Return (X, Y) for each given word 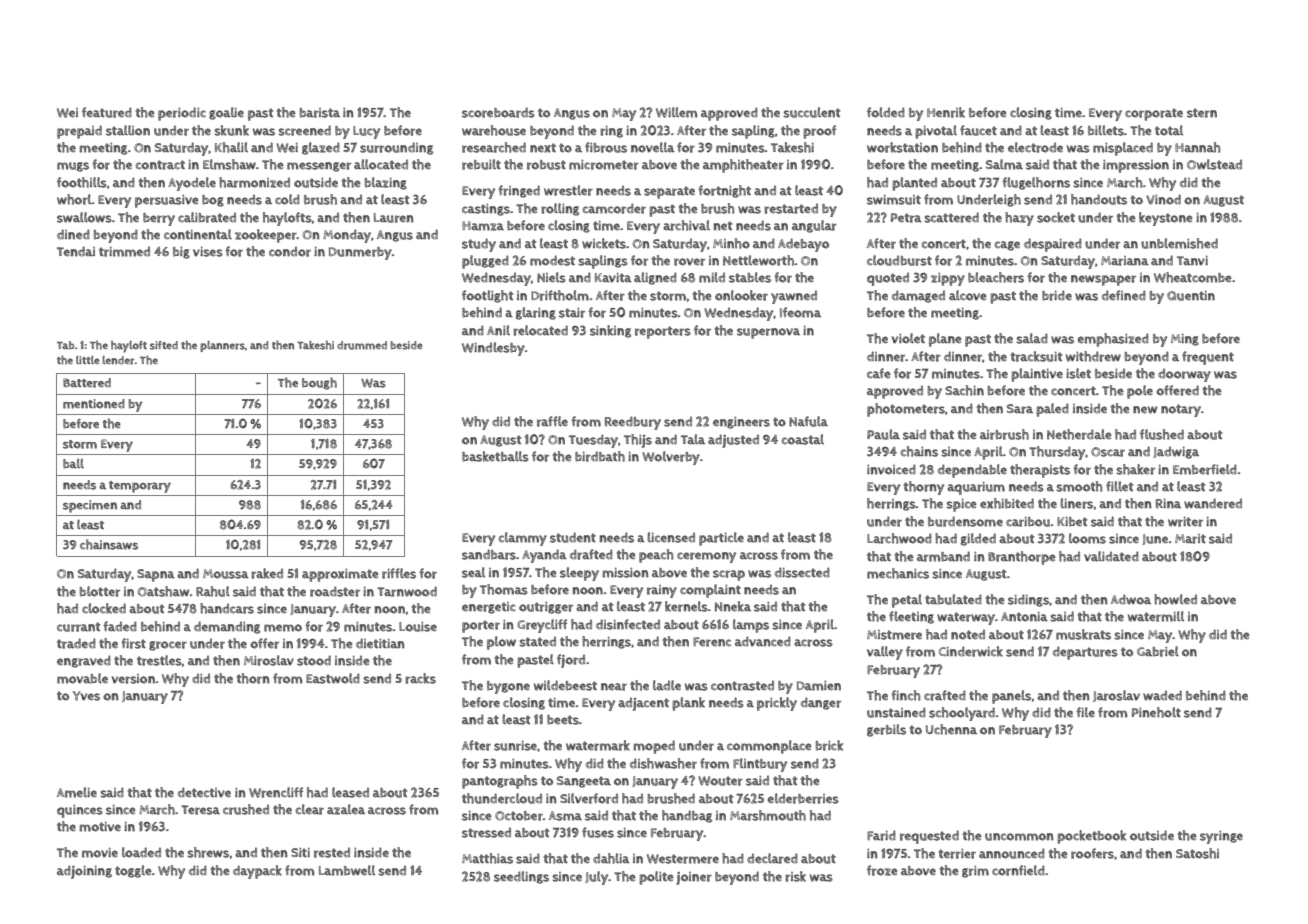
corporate (1154, 114)
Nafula (808, 421)
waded (1162, 695)
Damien (819, 686)
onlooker (741, 295)
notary (1181, 410)
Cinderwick (971, 651)
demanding (227, 627)
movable (82, 678)
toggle (133, 871)
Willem (676, 112)
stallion (128, 130)
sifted (164, 345)
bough (319, 383)
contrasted (742, 685)
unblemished (1179, 243)
